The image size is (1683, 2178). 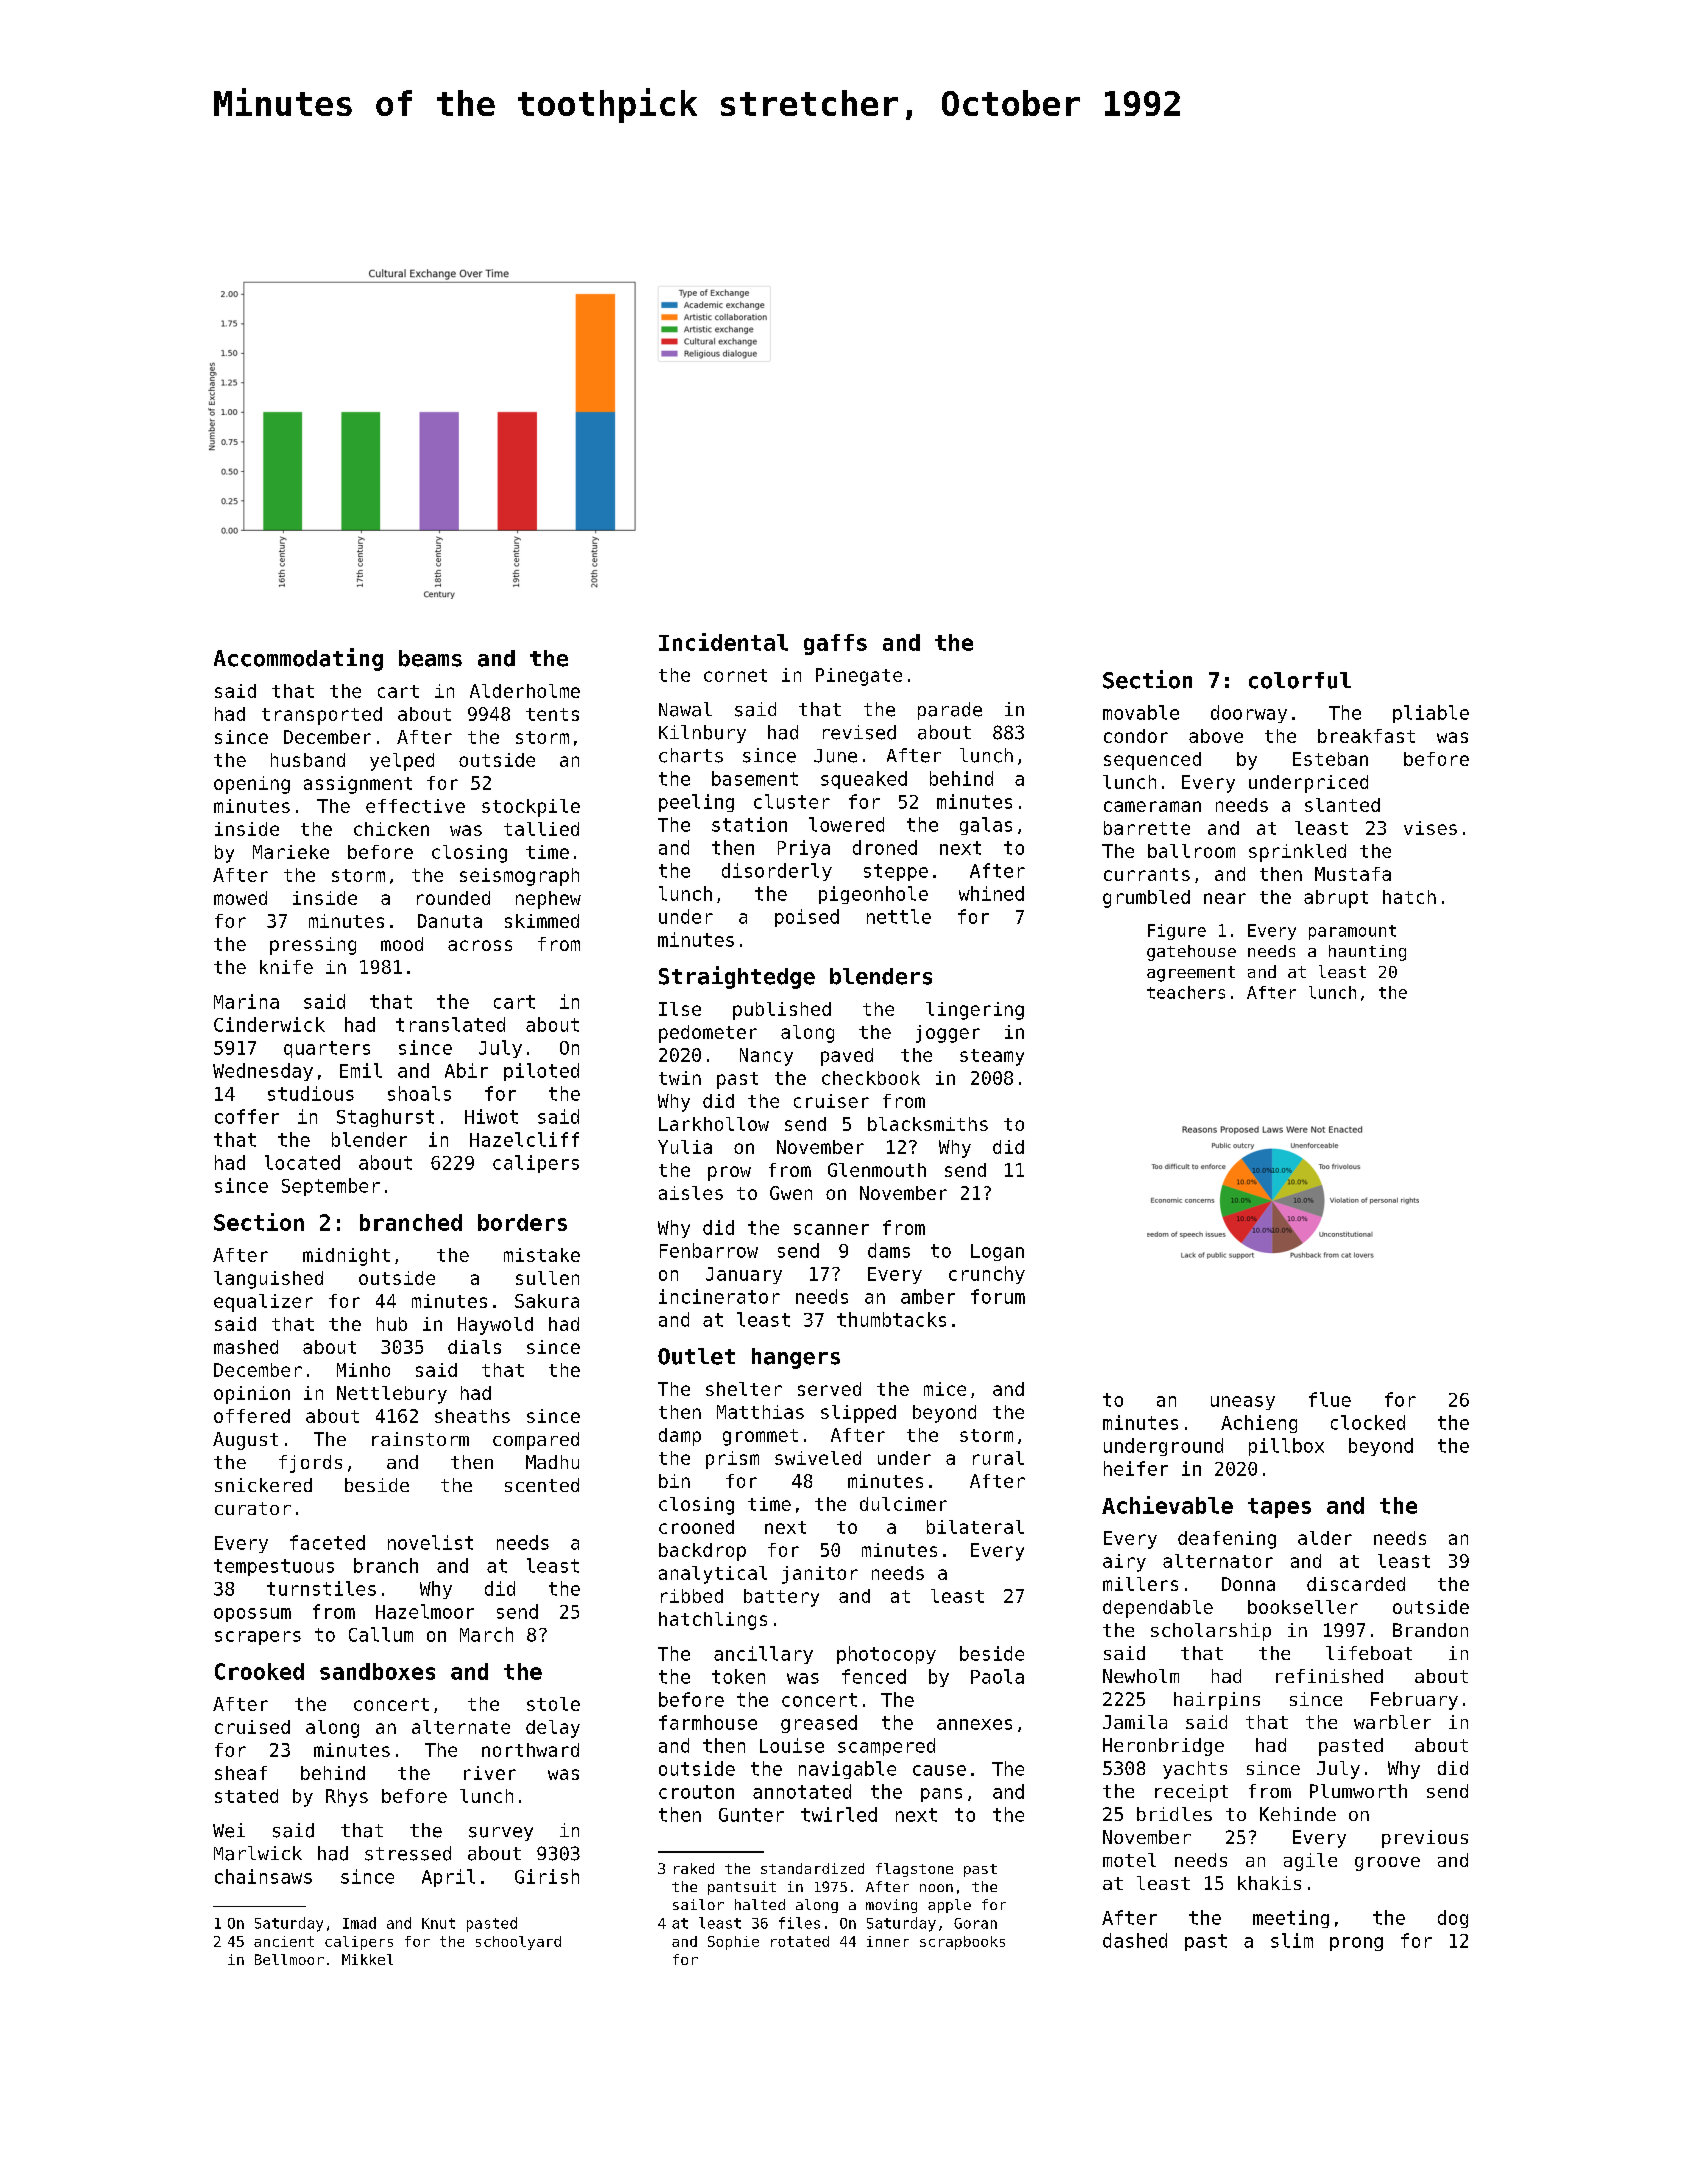 I want to click on analytical, so click(x=713, y=1575).
